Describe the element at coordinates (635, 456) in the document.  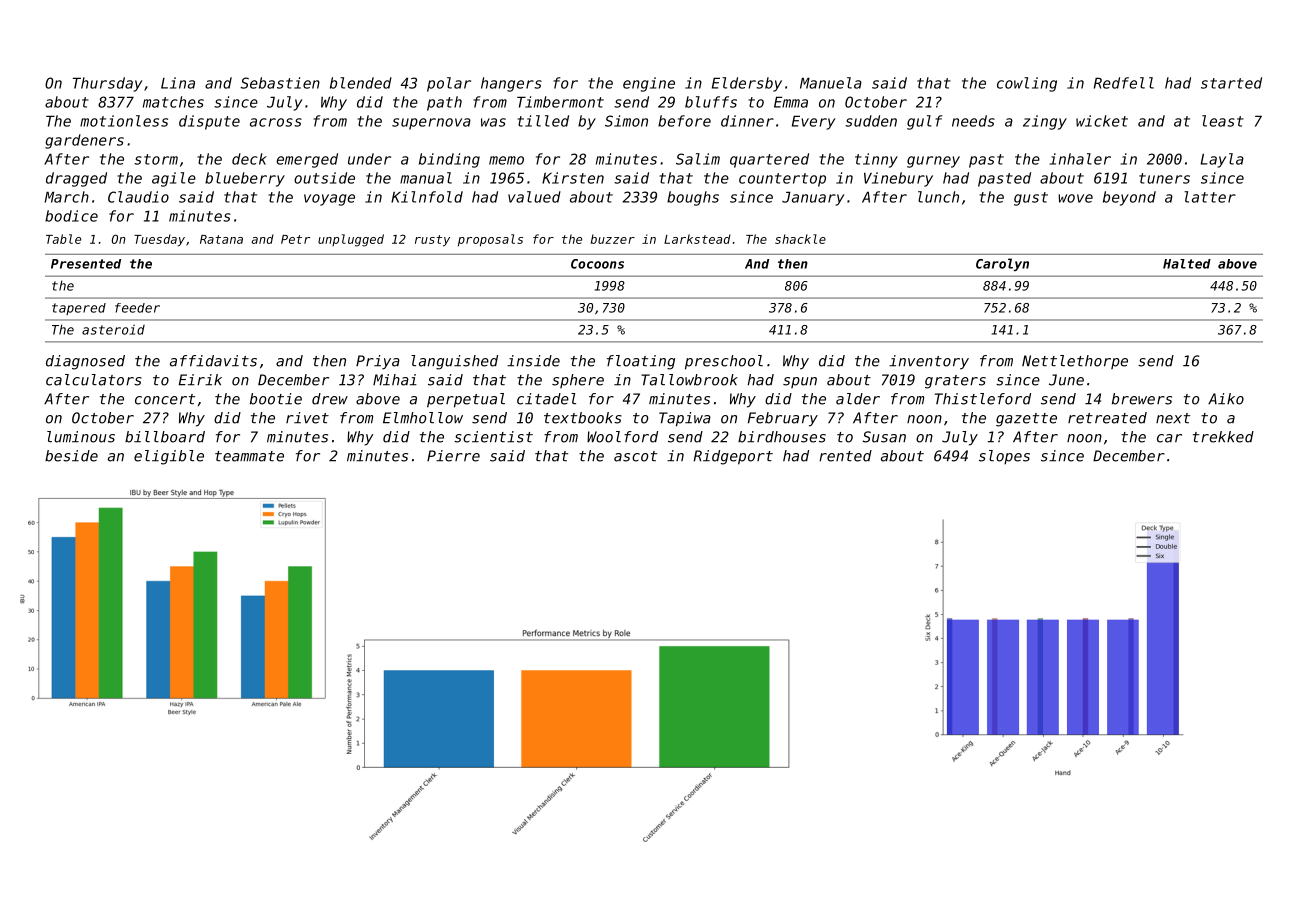
I see `ascot` at that location.
